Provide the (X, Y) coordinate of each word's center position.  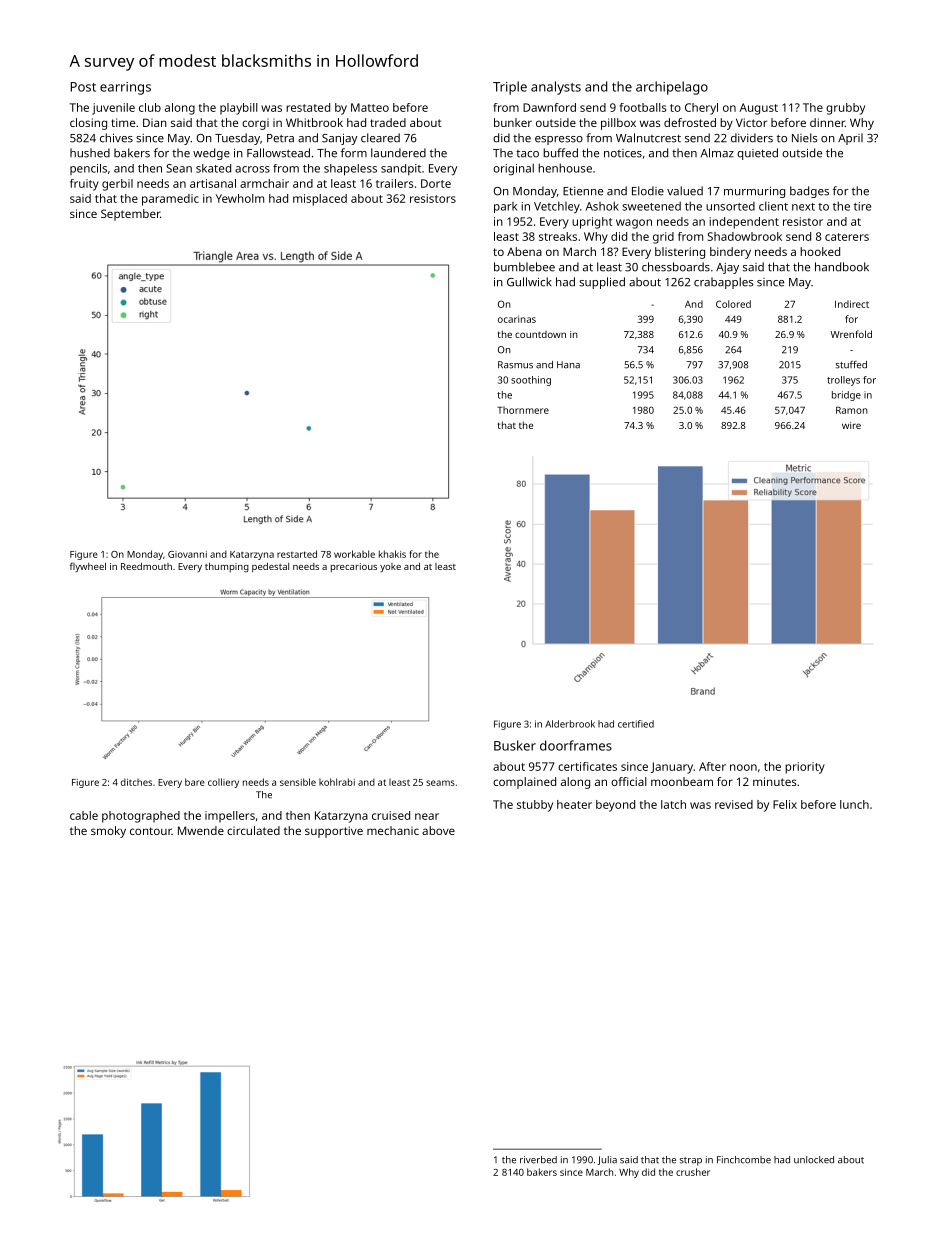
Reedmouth (146, 566)
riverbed (538, 1160)
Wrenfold (851, 334)
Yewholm (240, 198)
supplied (602, 283)
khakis (392, 554)
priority (805, 768)
